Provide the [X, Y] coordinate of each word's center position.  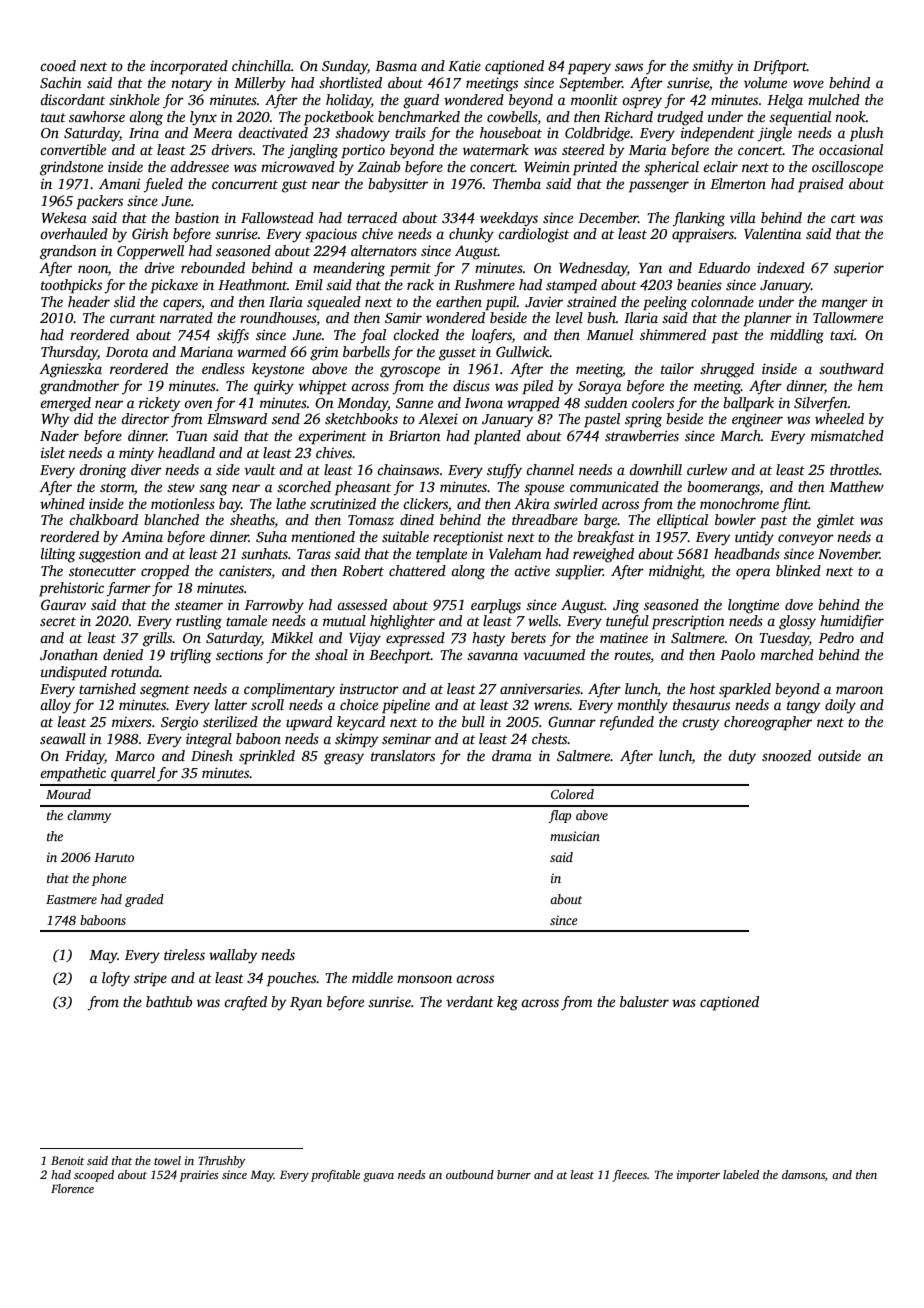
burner [514, 1174]
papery [589, 69]
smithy [712, 67]
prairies [198, 1176]
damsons [803, 1174]
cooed [58, 65]
